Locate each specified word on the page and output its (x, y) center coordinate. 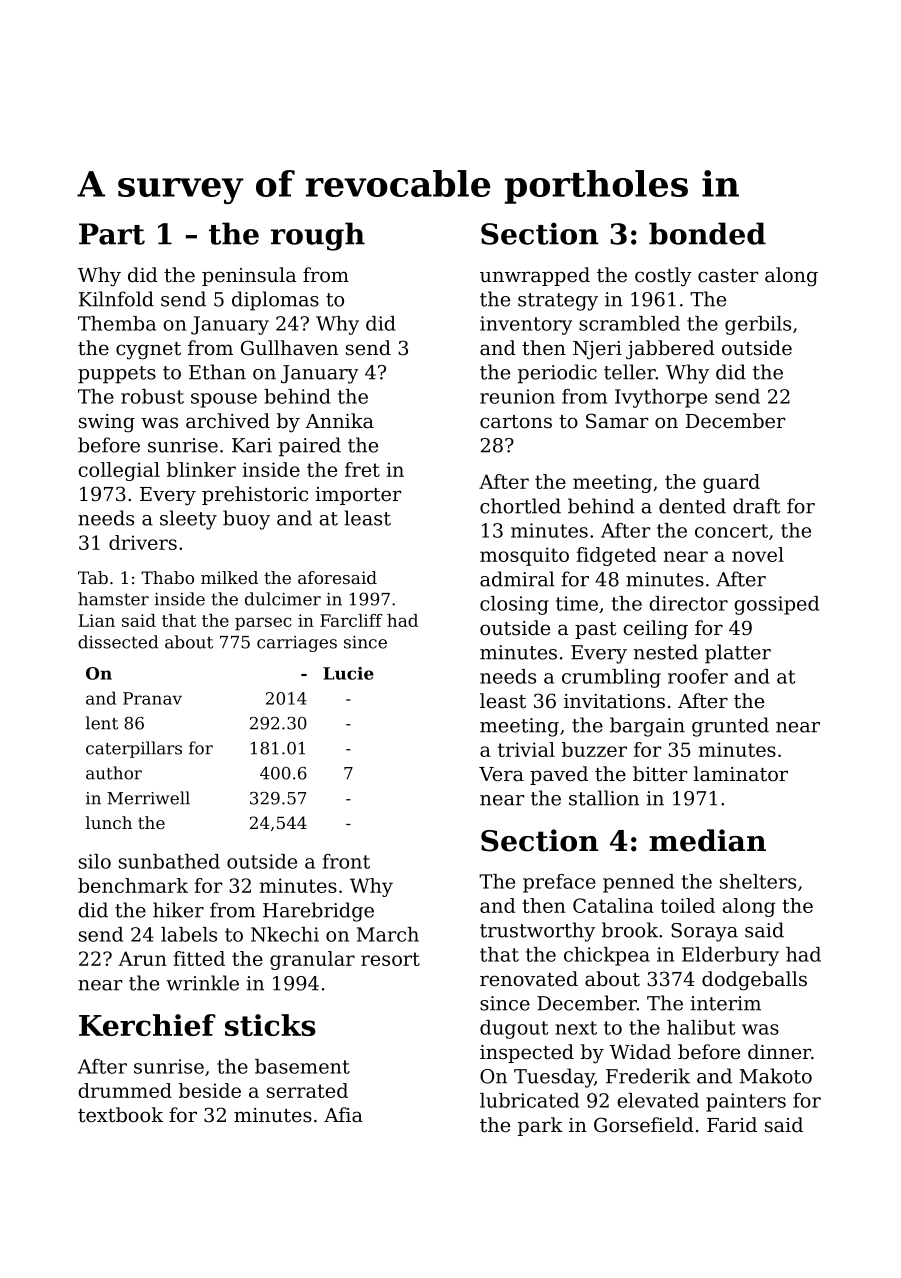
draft (757, 506)
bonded (707, 233)
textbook (120, 1115)
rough (318, 236)
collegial (119, 471)
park (540, 1126)
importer (358, 496)
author (114, 773)
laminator (741, 774)
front (346, 861)
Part (112, 234)
